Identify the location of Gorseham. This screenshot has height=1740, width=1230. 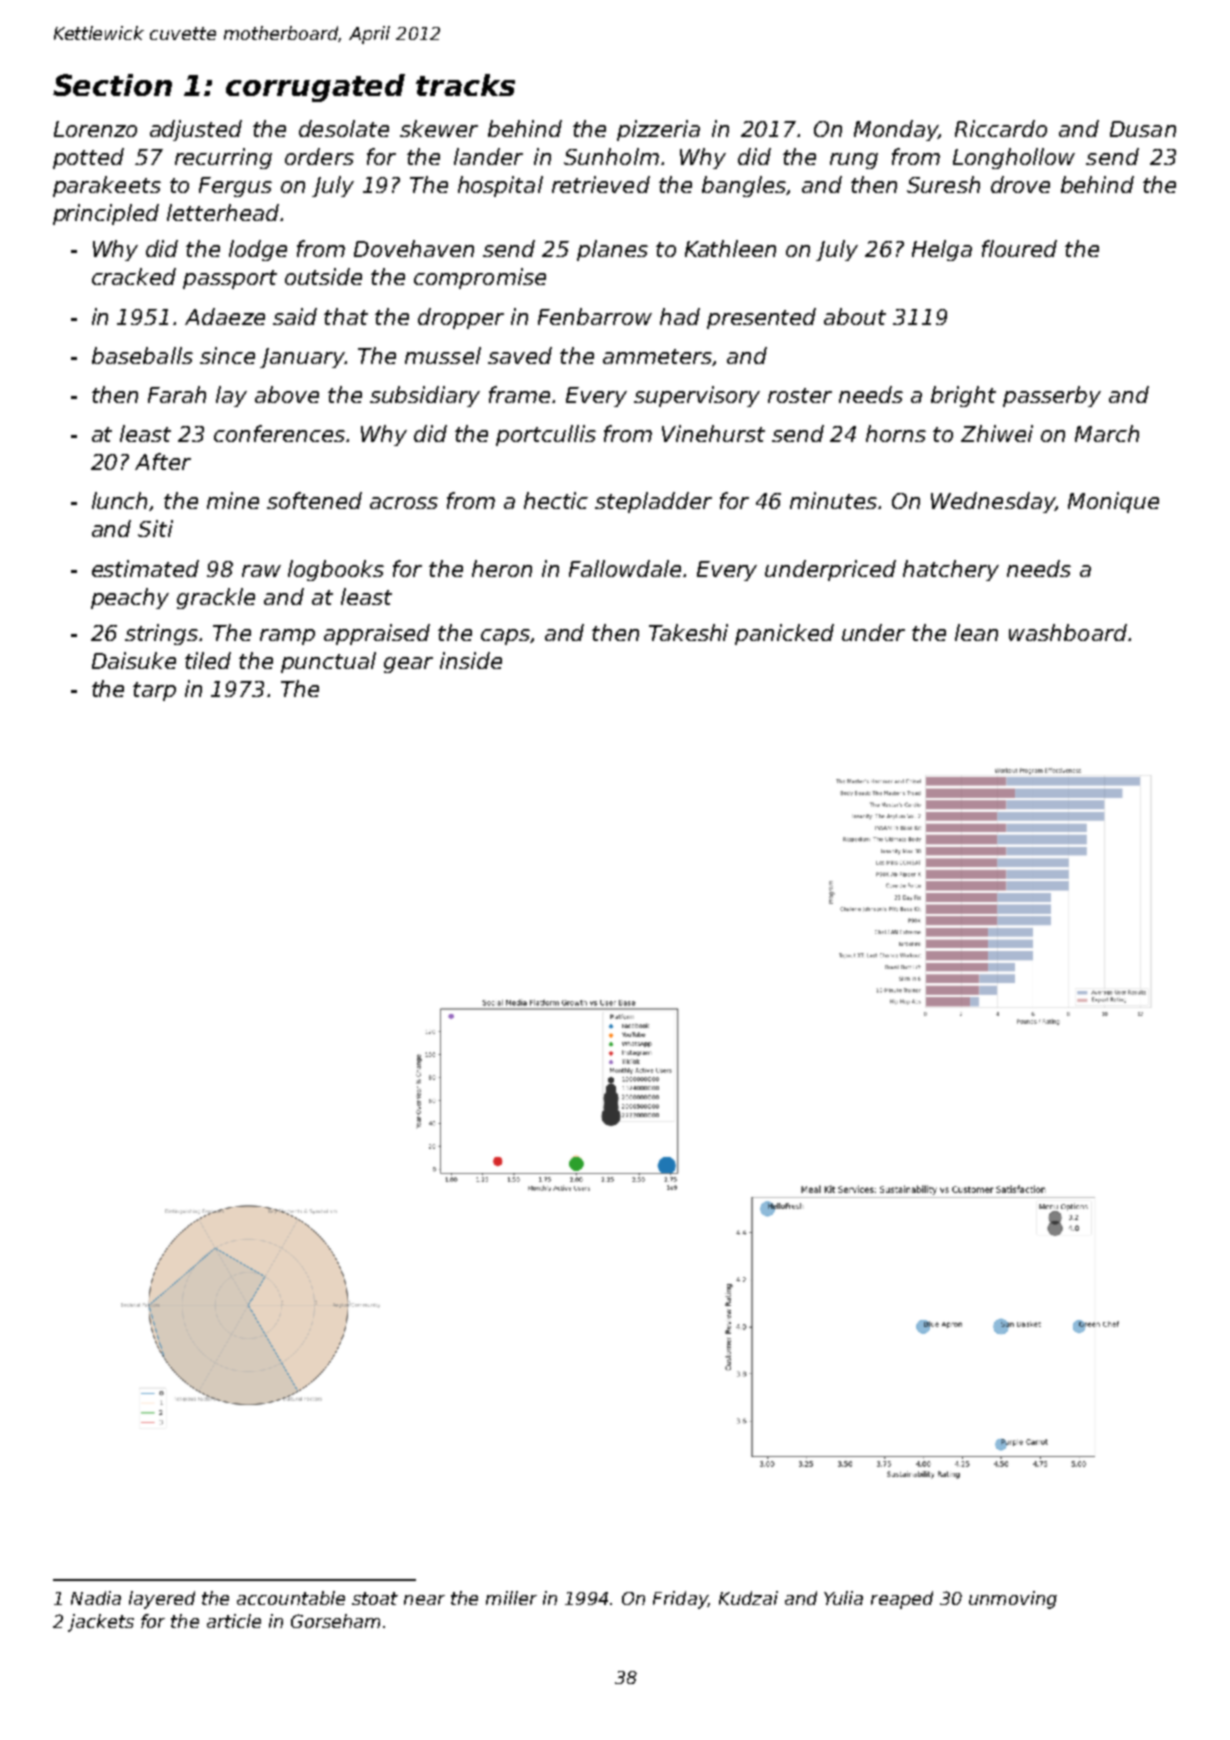
(335, 1621).
